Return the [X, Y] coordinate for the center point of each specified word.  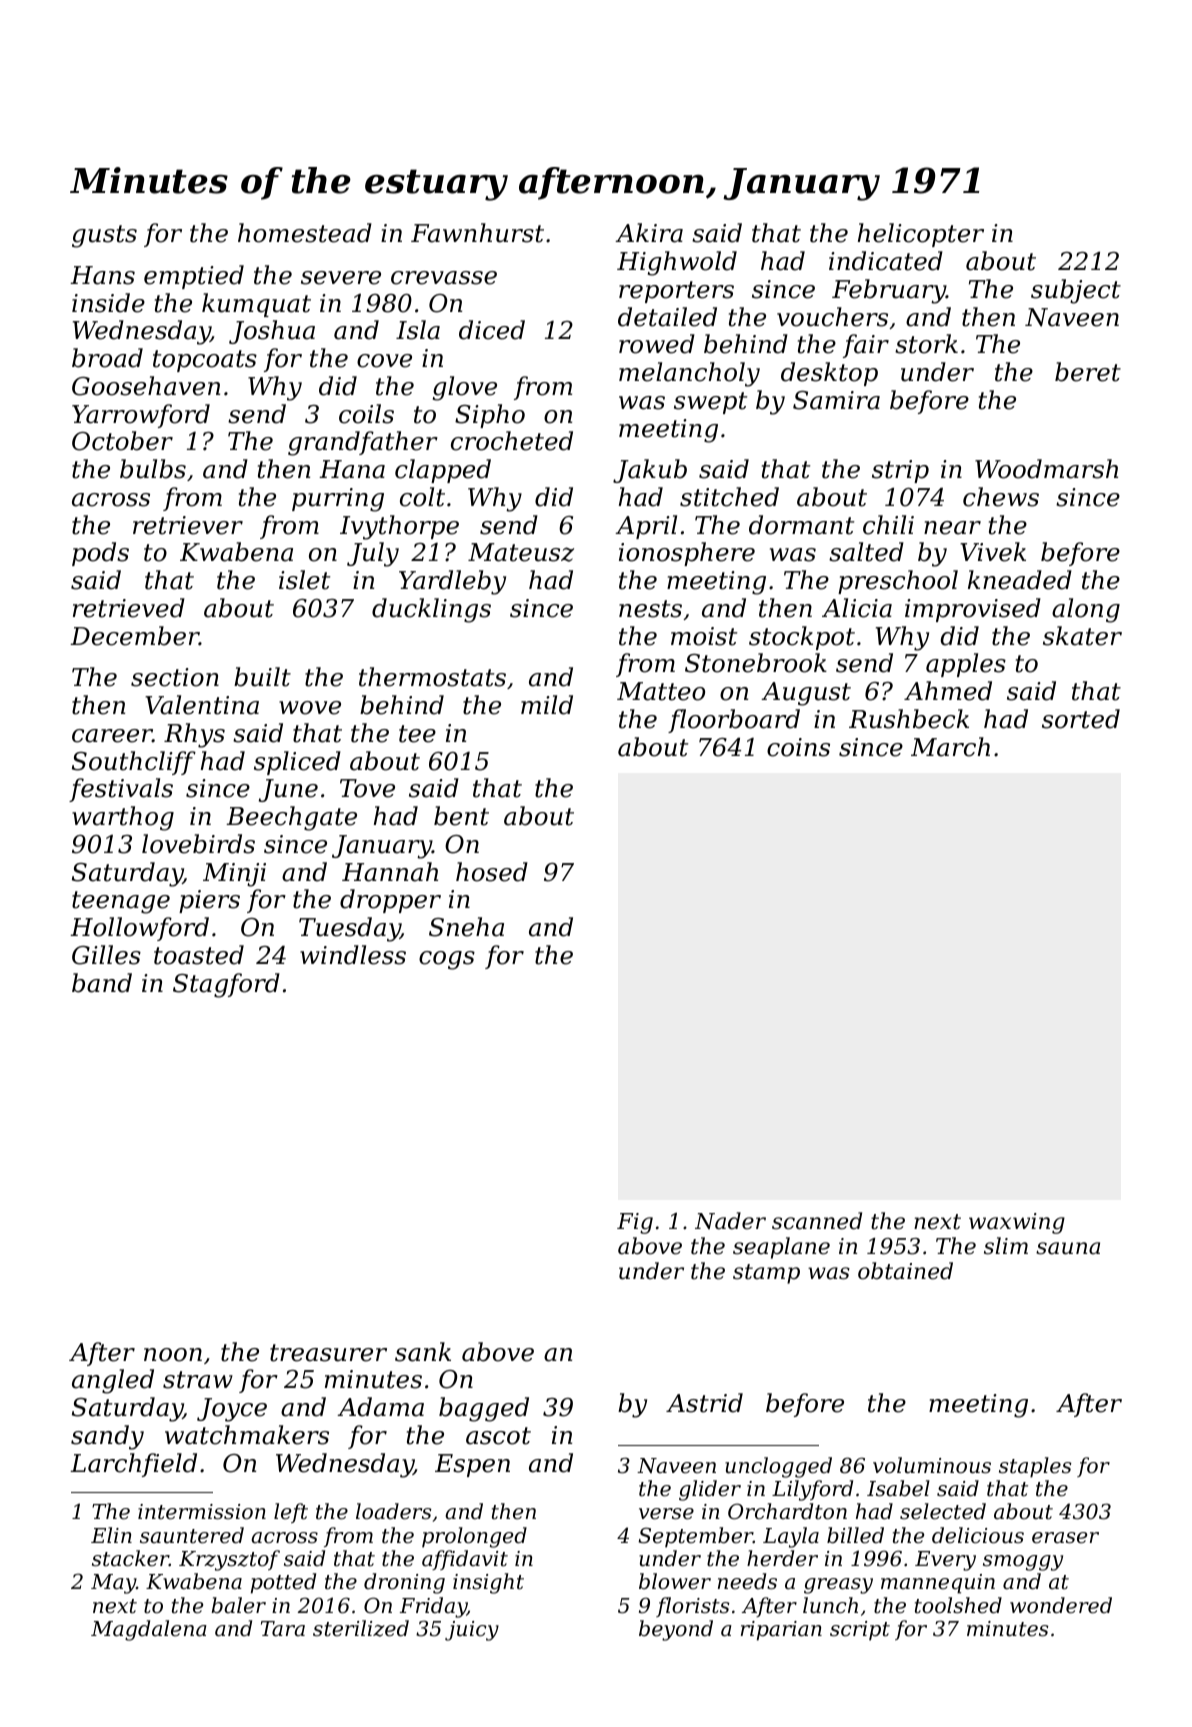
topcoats [205, 361]
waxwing [1017, 1223]
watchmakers [247, 1435]
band [102, 983]
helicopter [921, 235]
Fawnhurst [477, 233]
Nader [730, 1221]
